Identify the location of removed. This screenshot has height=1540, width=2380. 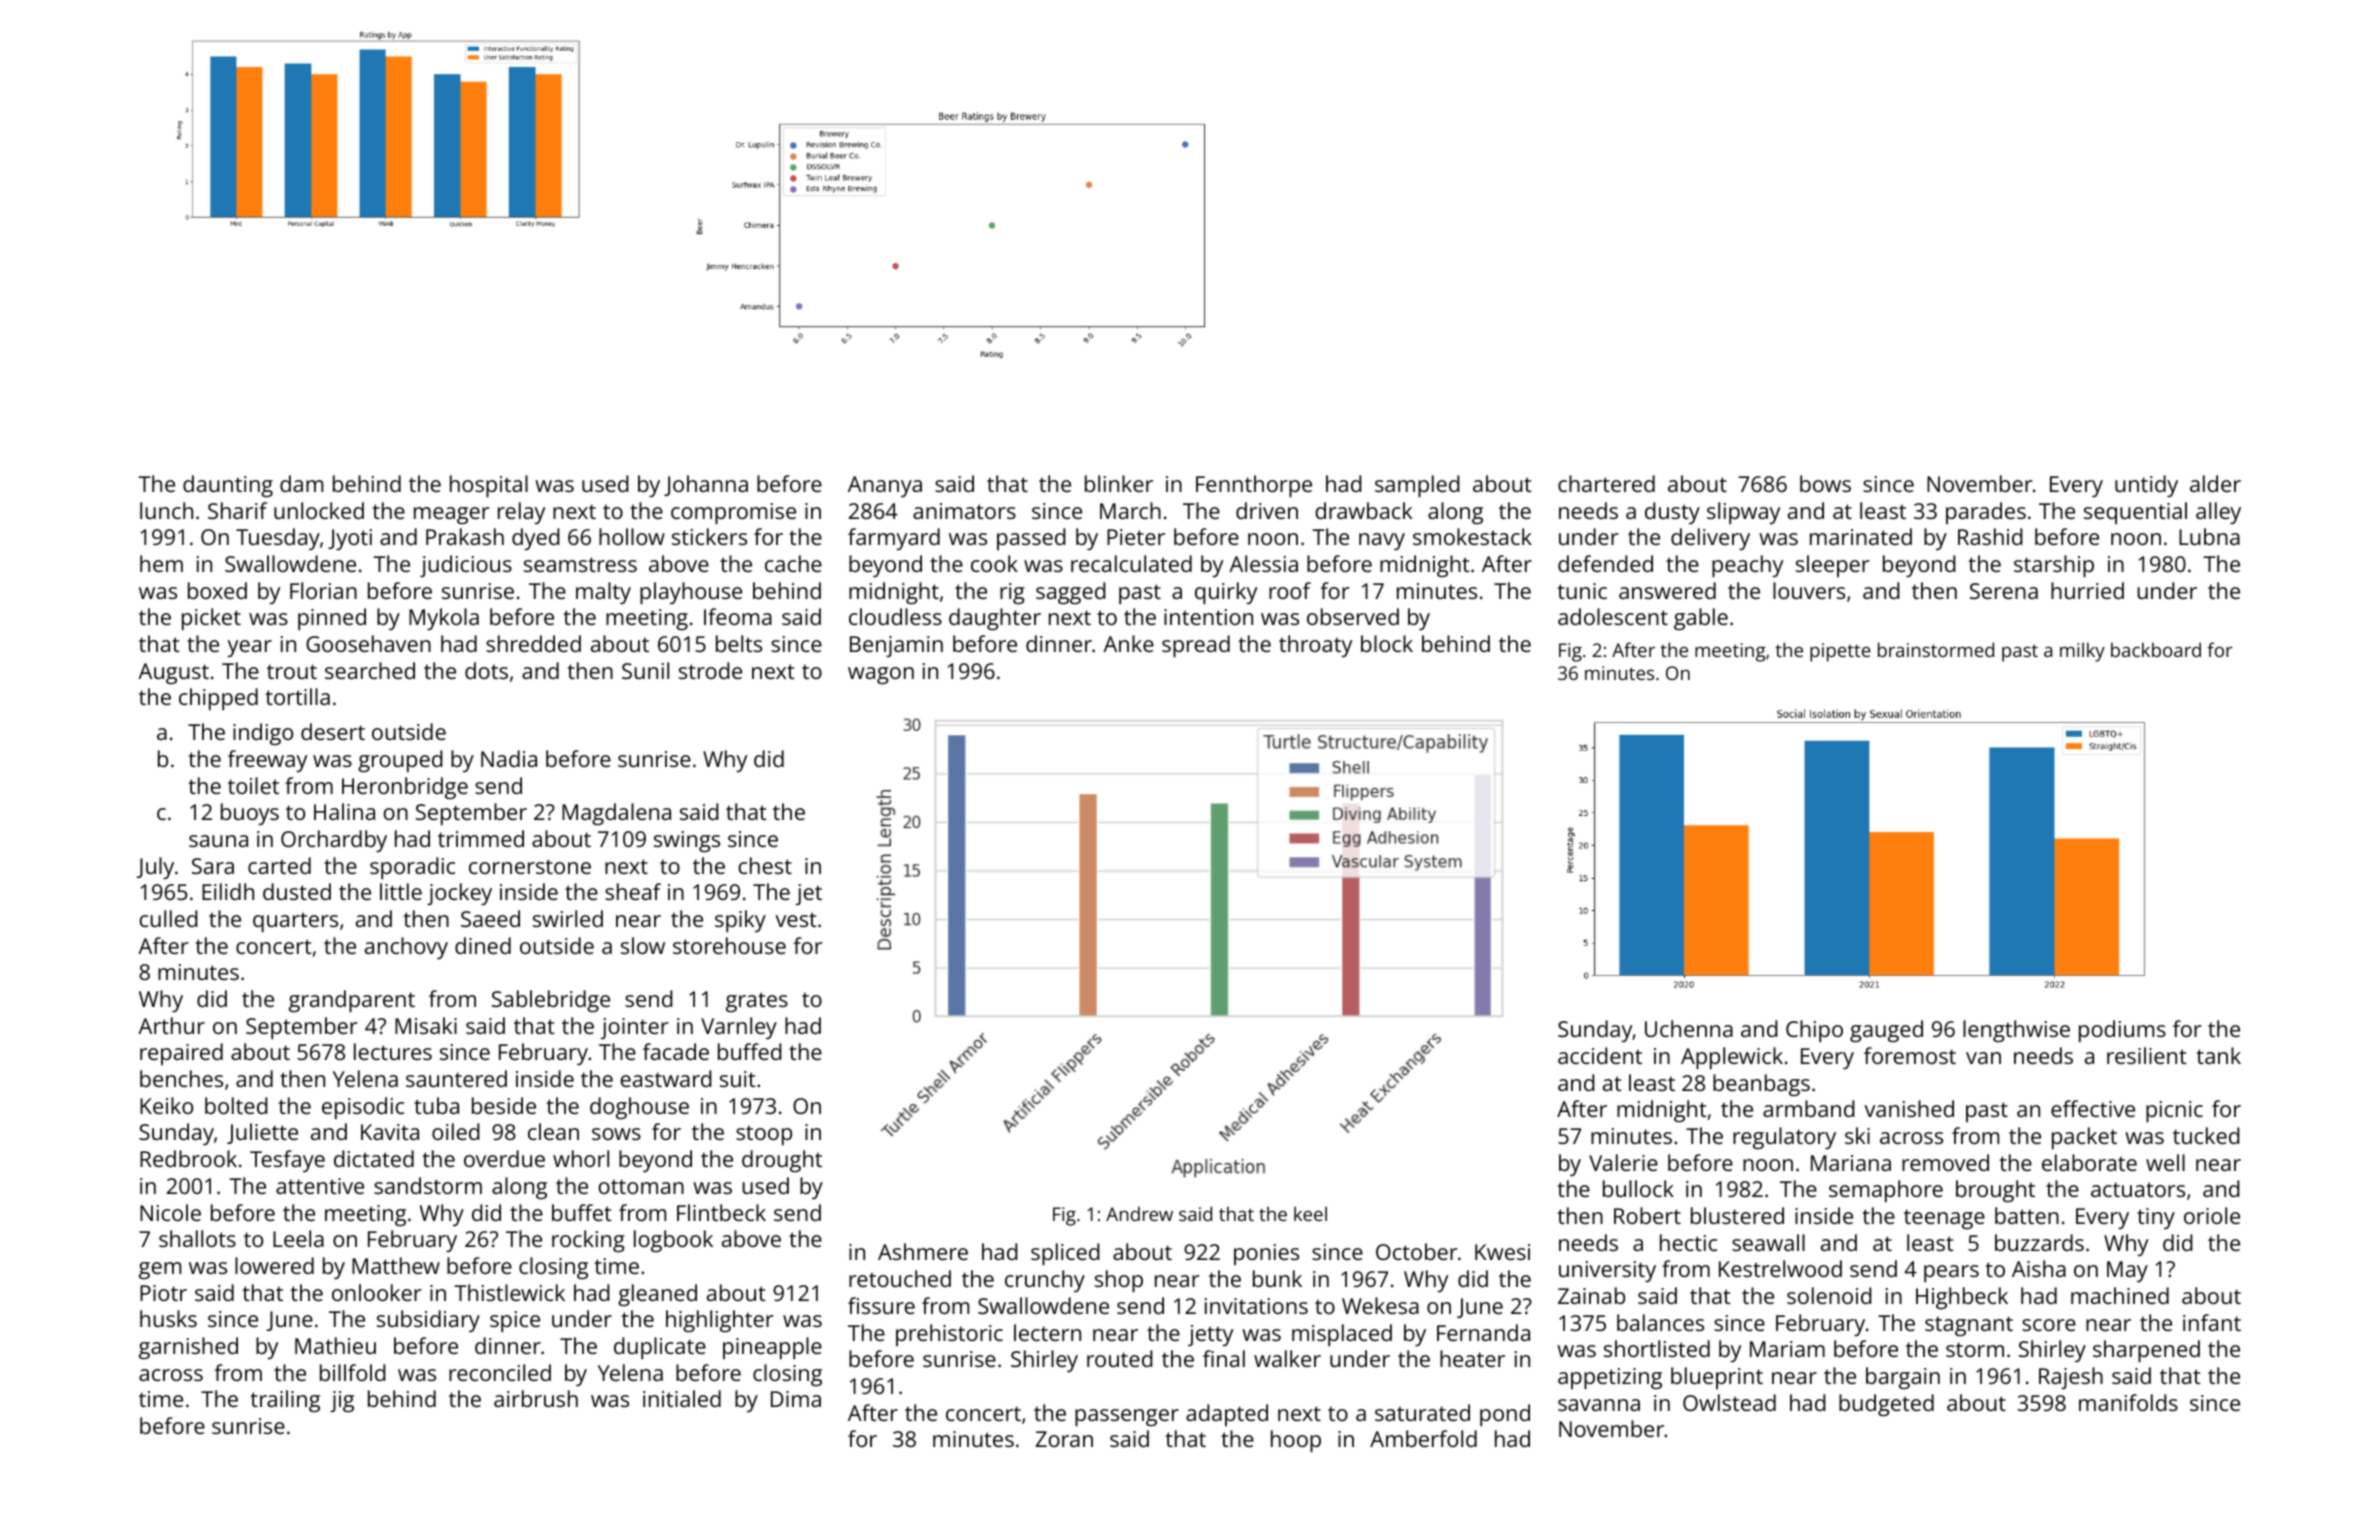
(1945, 1162).
